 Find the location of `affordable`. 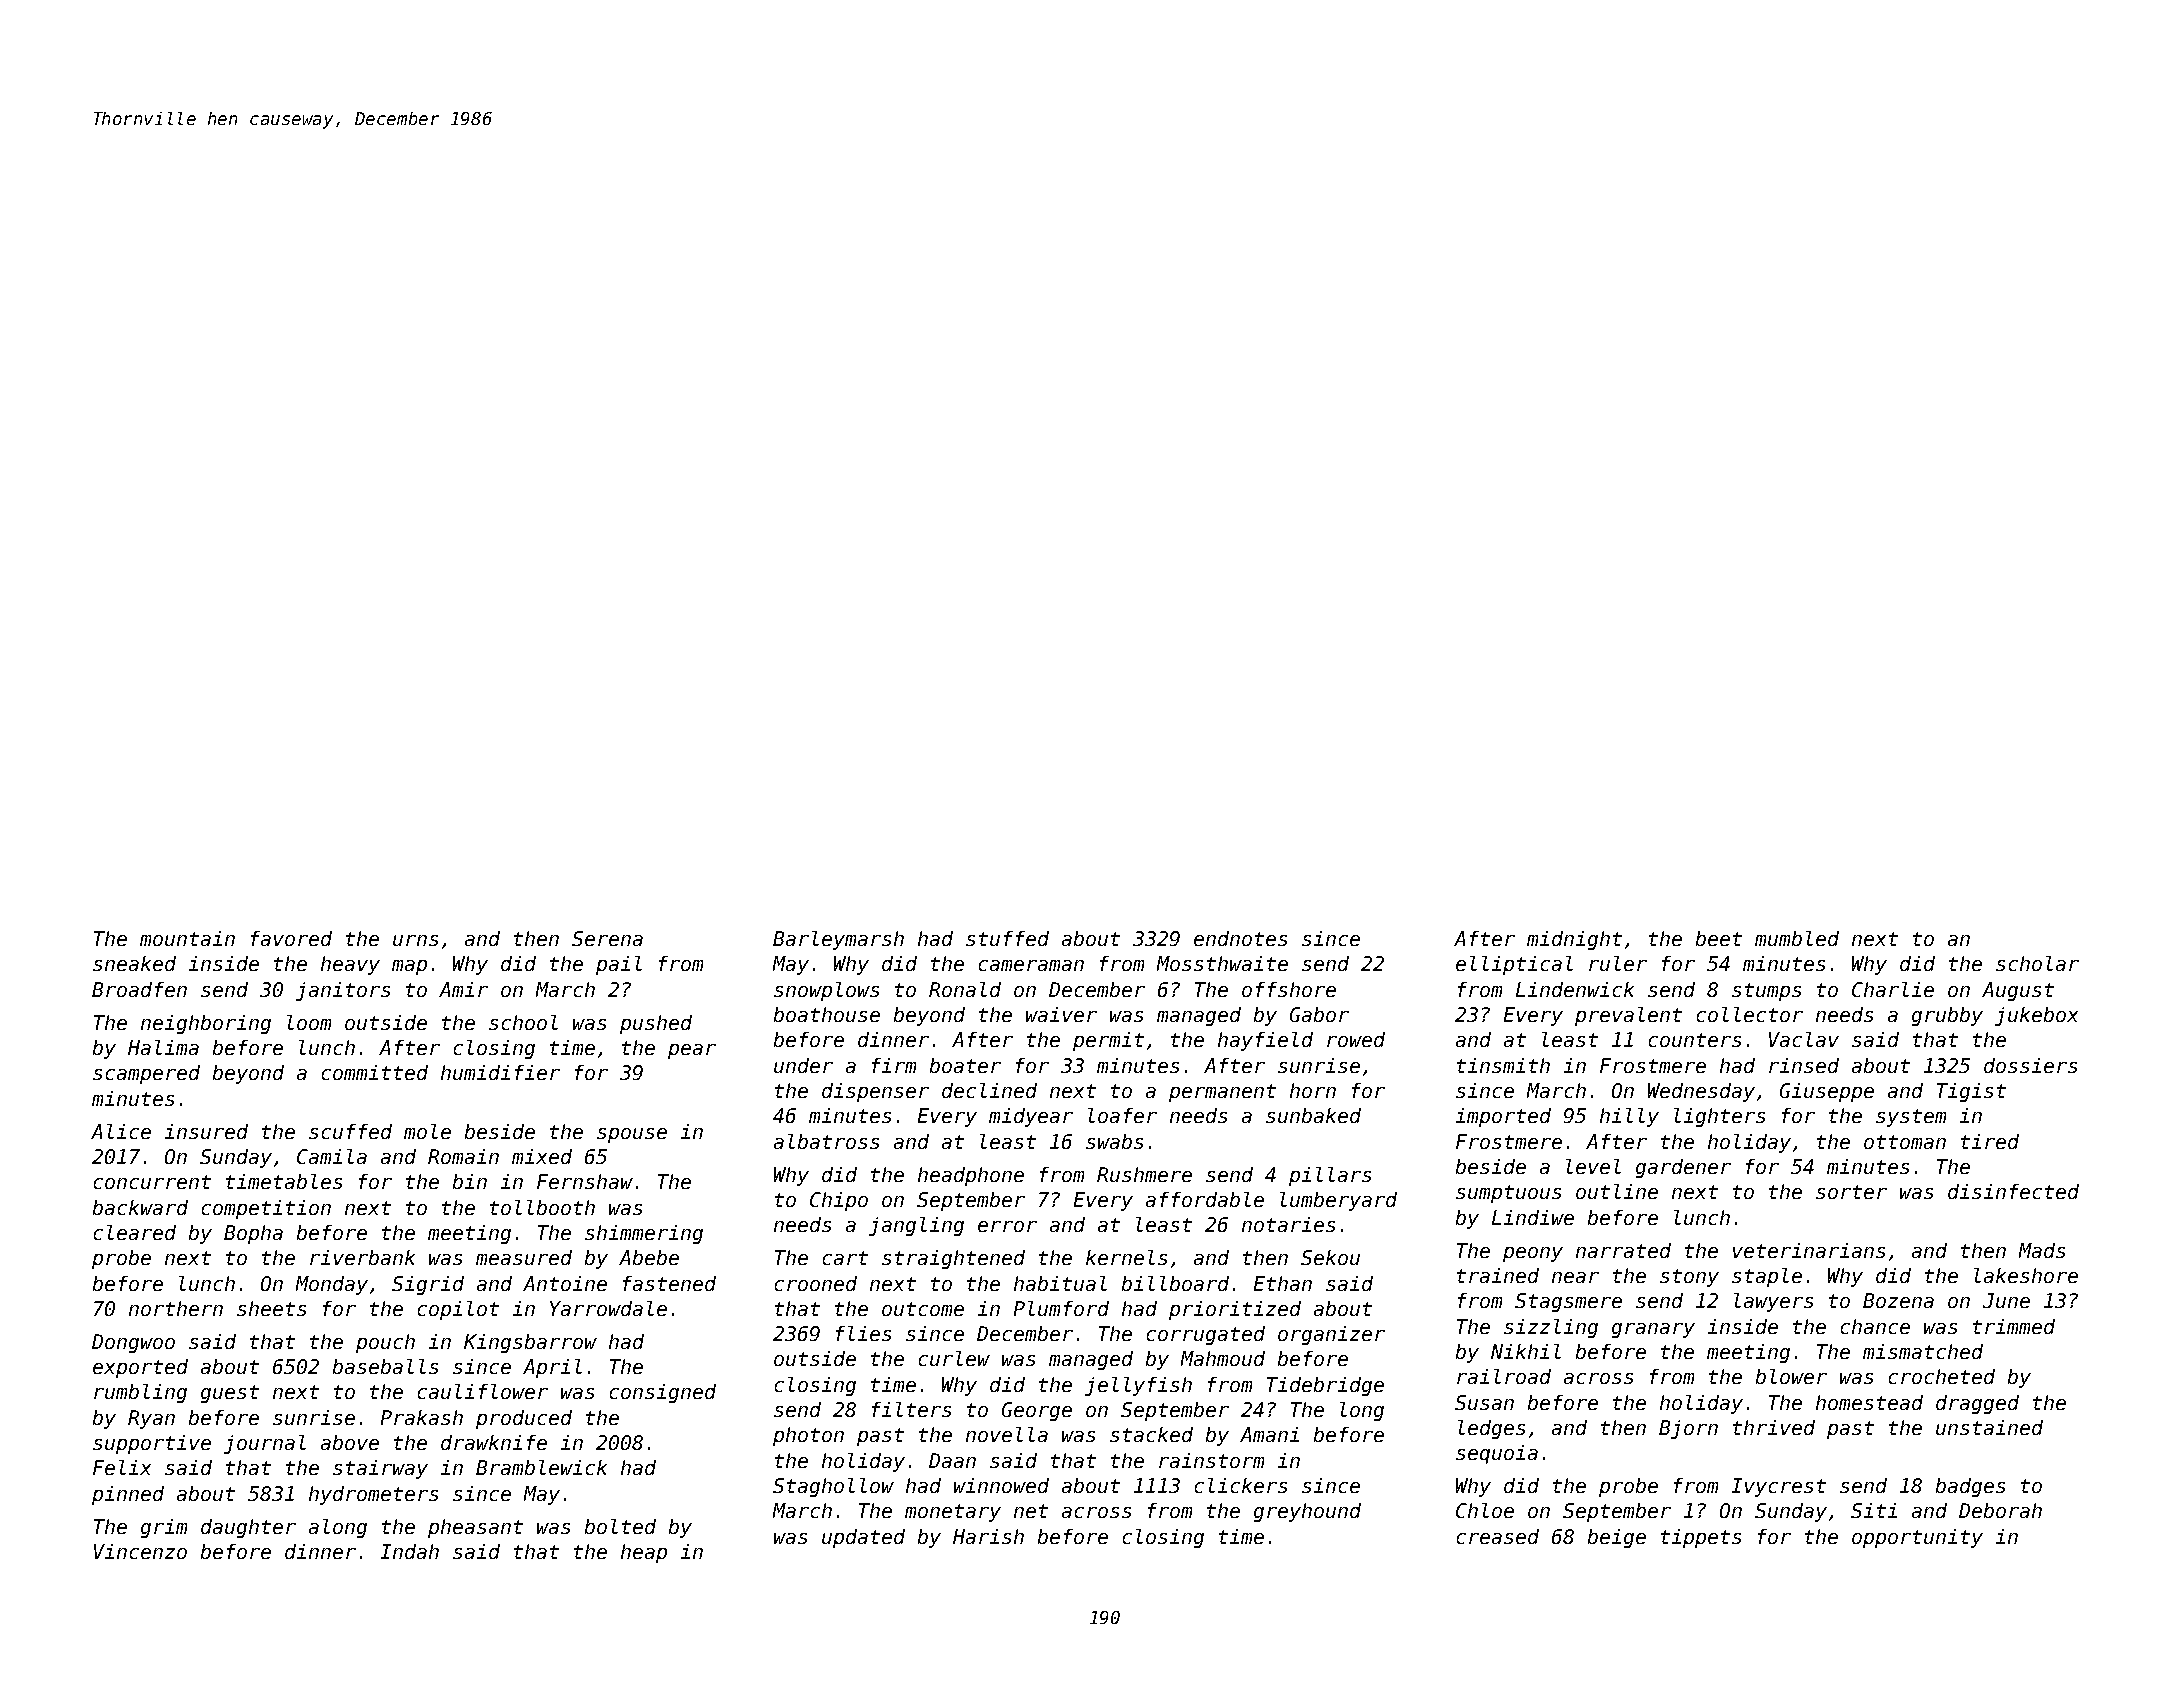

affordable is located at coordinates (1205, 1199).
